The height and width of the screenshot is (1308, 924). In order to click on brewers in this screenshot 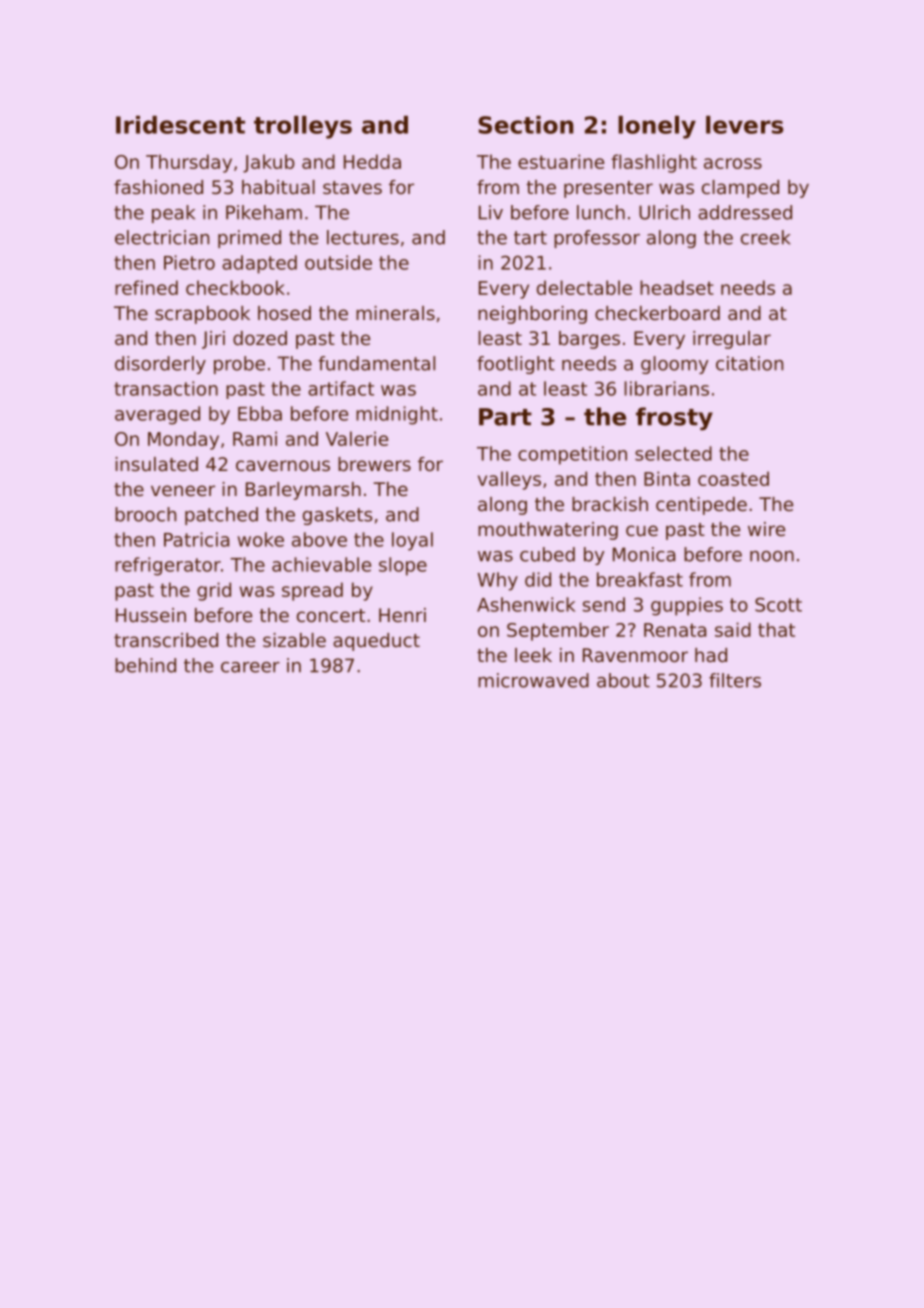, I will do `click(374, 464)`.
